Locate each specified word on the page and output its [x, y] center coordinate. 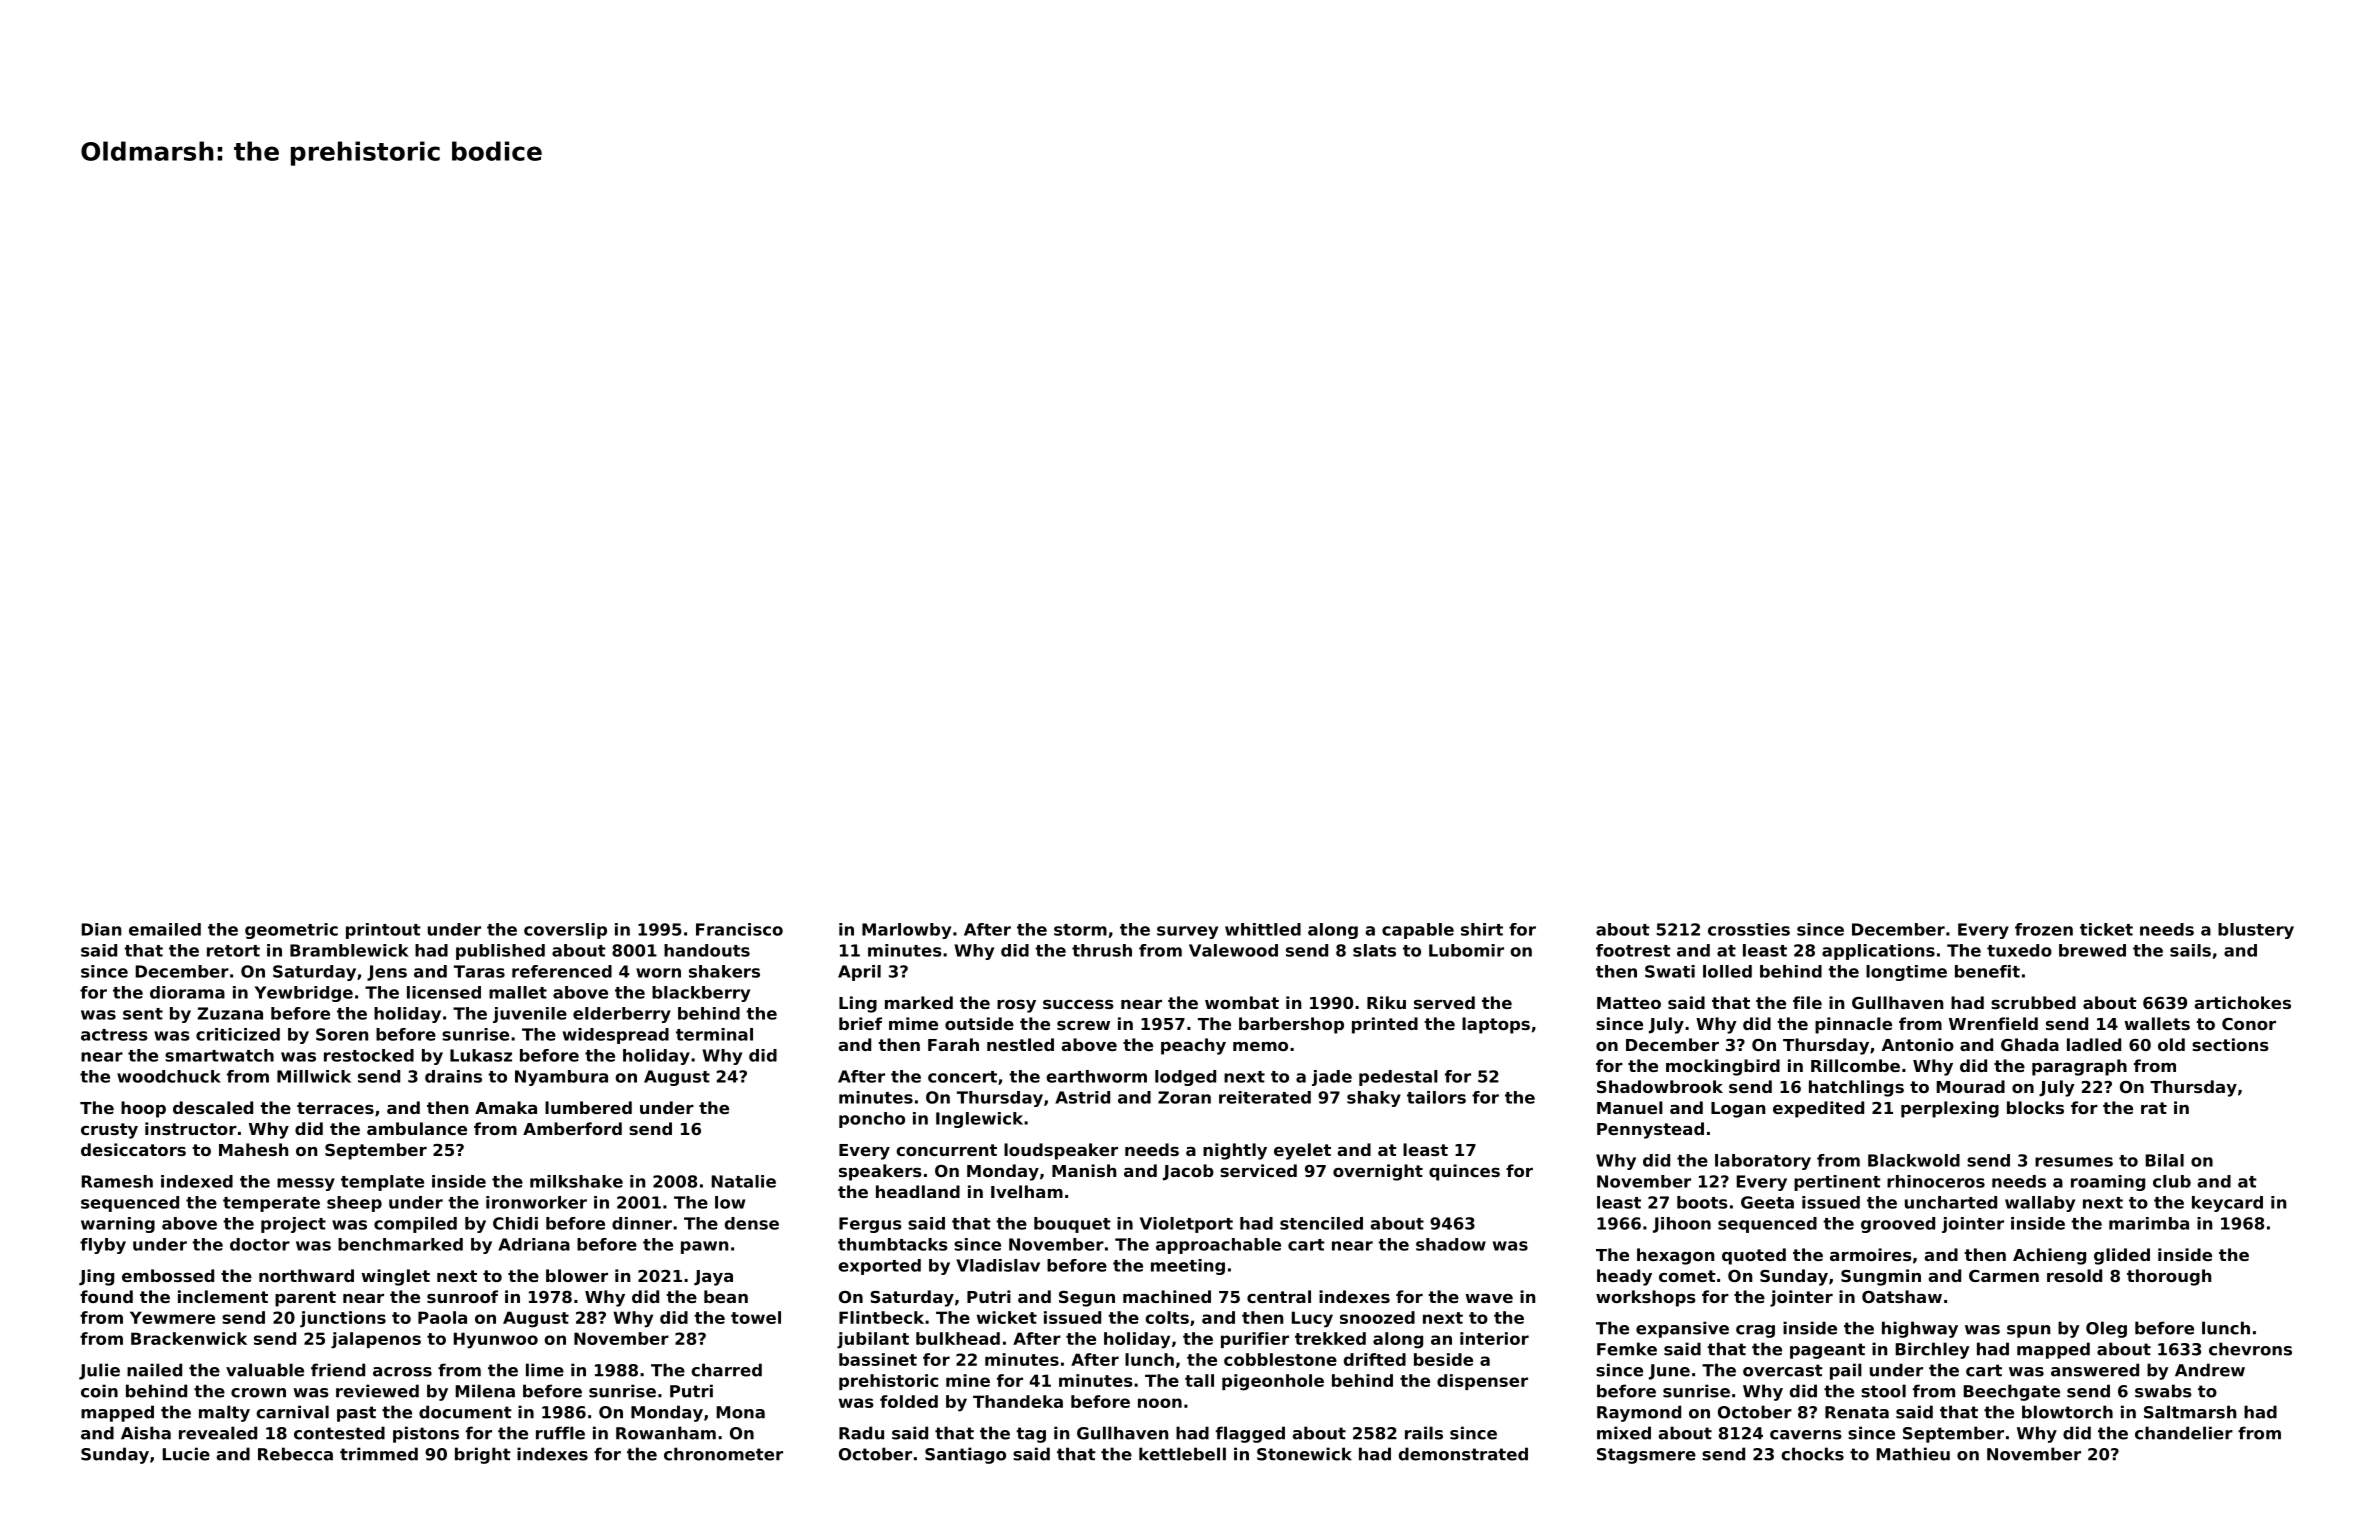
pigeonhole [1273, 1382]
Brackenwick [189, 1338]
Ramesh [117, 1181]
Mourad [1971, 1086]
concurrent [946, 1150]
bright [483, 1455]
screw [1083, 1025]
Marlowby [906, 931]
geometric [291, 931]
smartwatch [219, 1055]
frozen [2044, 929]
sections [2230, 1044]
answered [2095, 1370]
